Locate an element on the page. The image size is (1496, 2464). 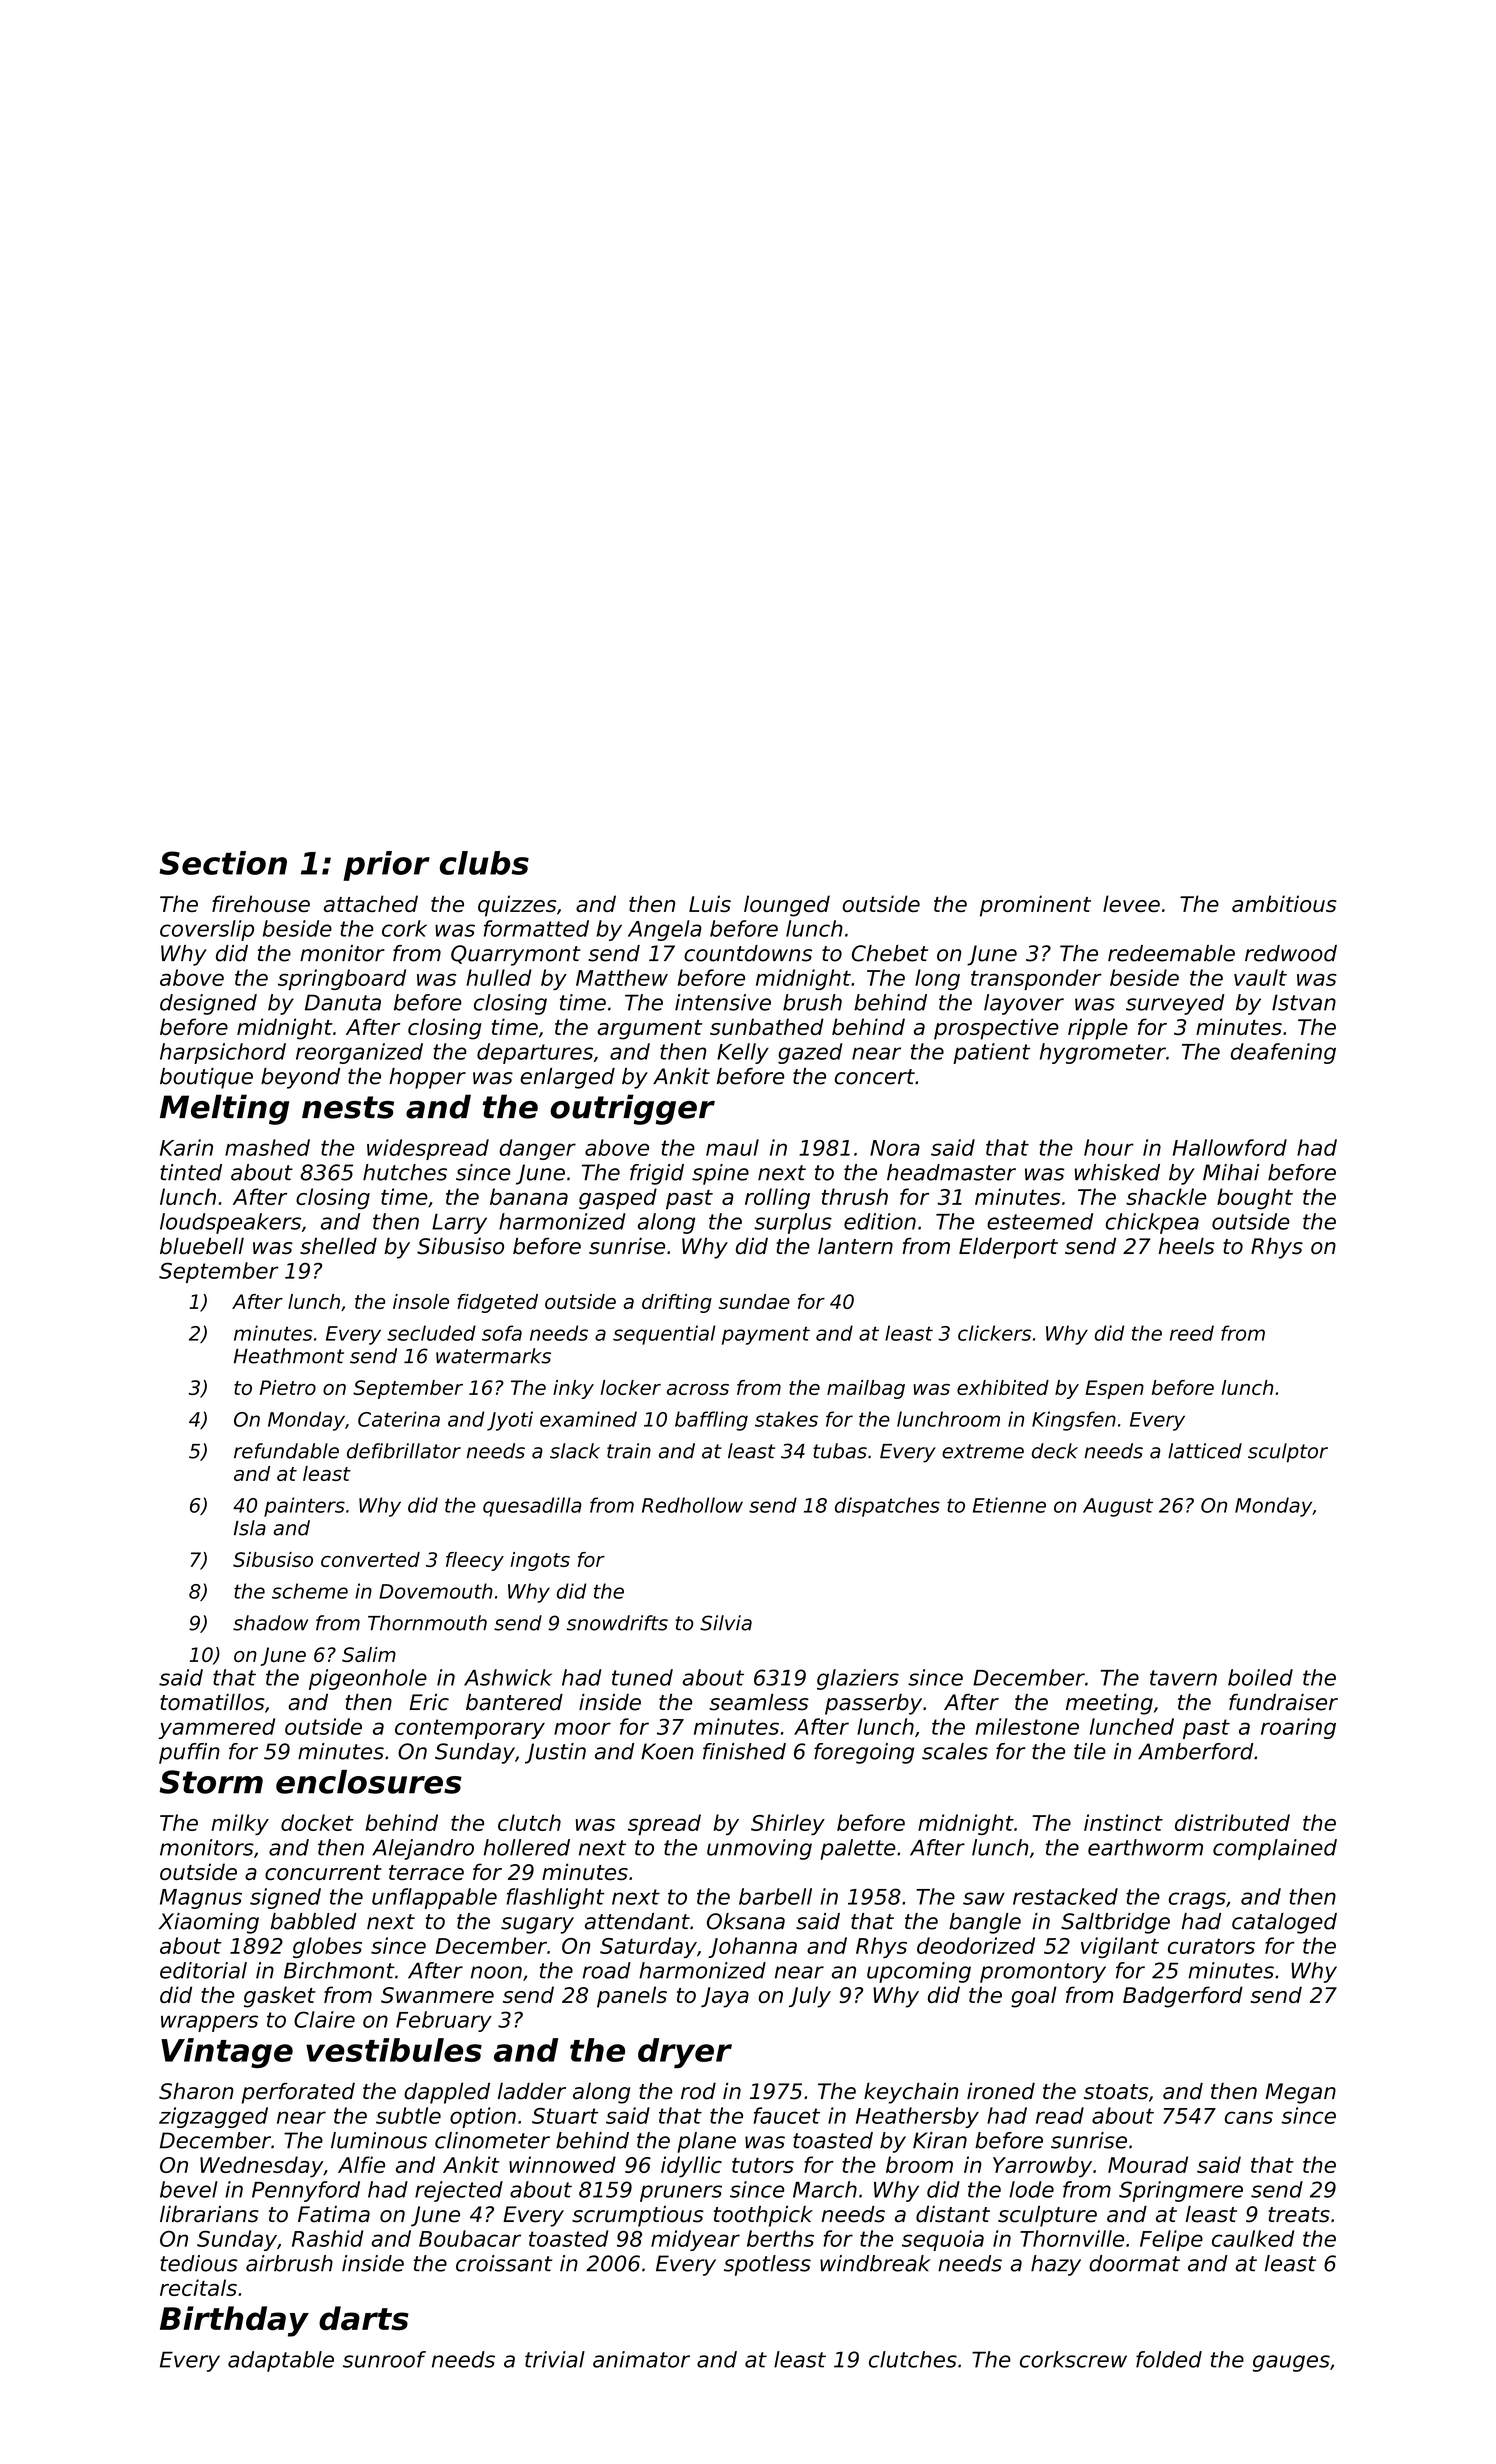
Rashid is located at coordinates (327, 2238).
